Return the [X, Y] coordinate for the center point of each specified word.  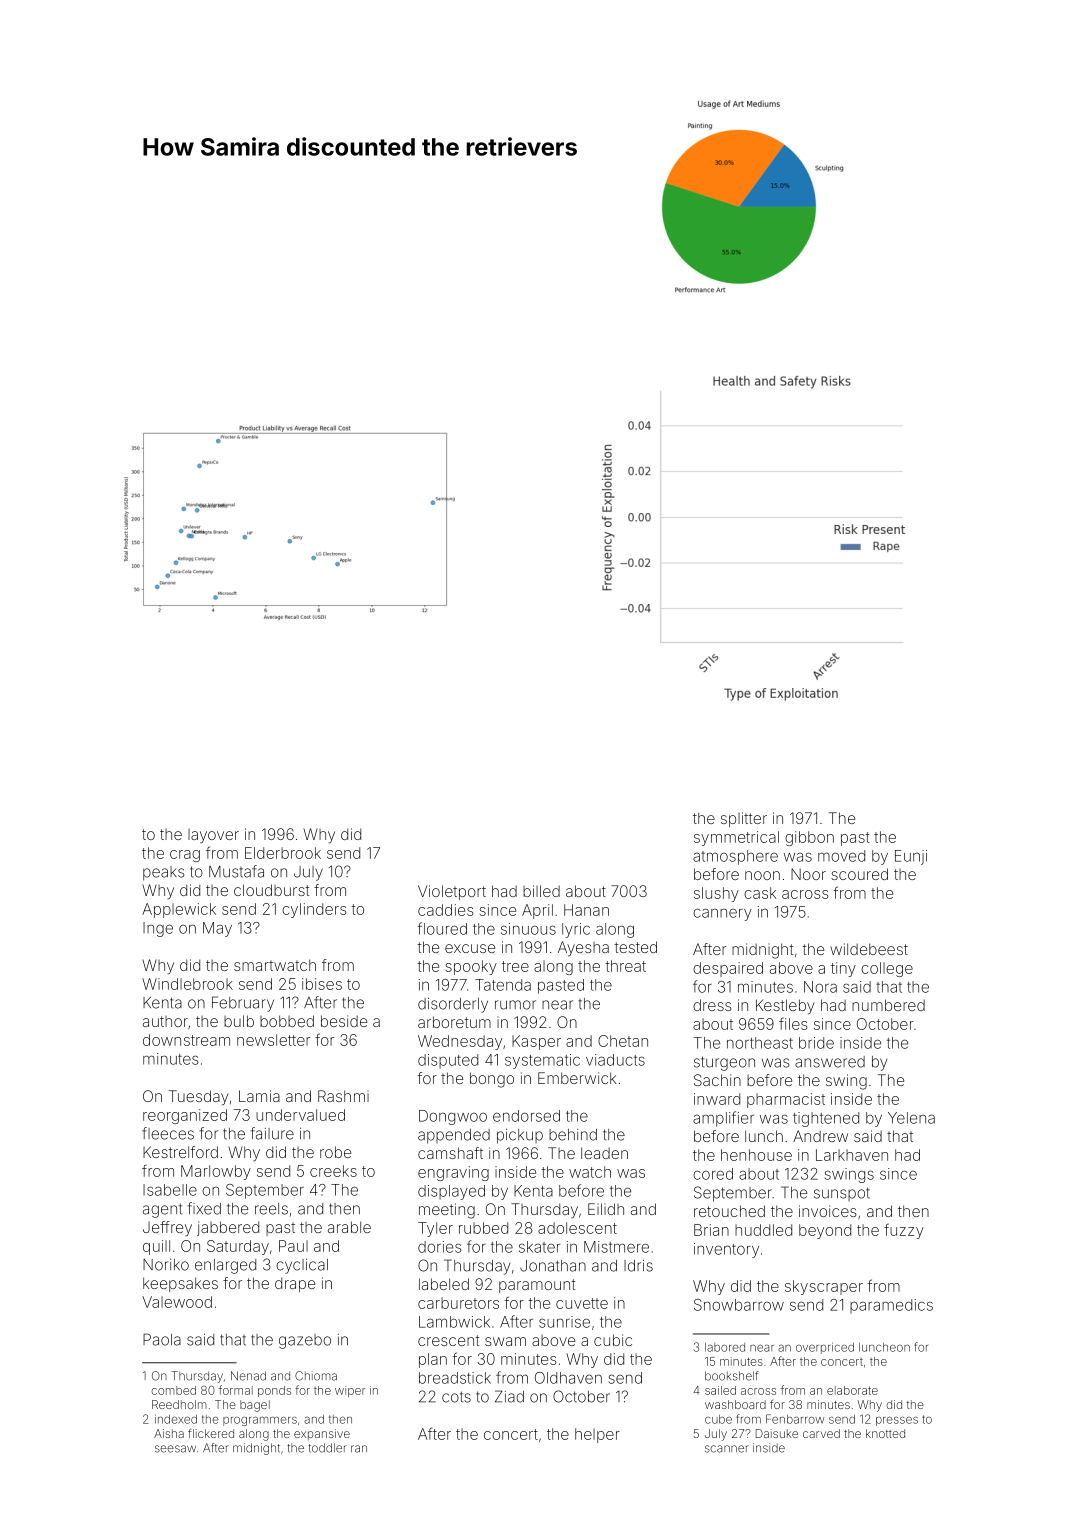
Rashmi [343, 1096]
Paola [162, 1339]
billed [541, 891]
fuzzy [904, 1231]
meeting [447, 1211]
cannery [722, 914]
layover [213, 836]
